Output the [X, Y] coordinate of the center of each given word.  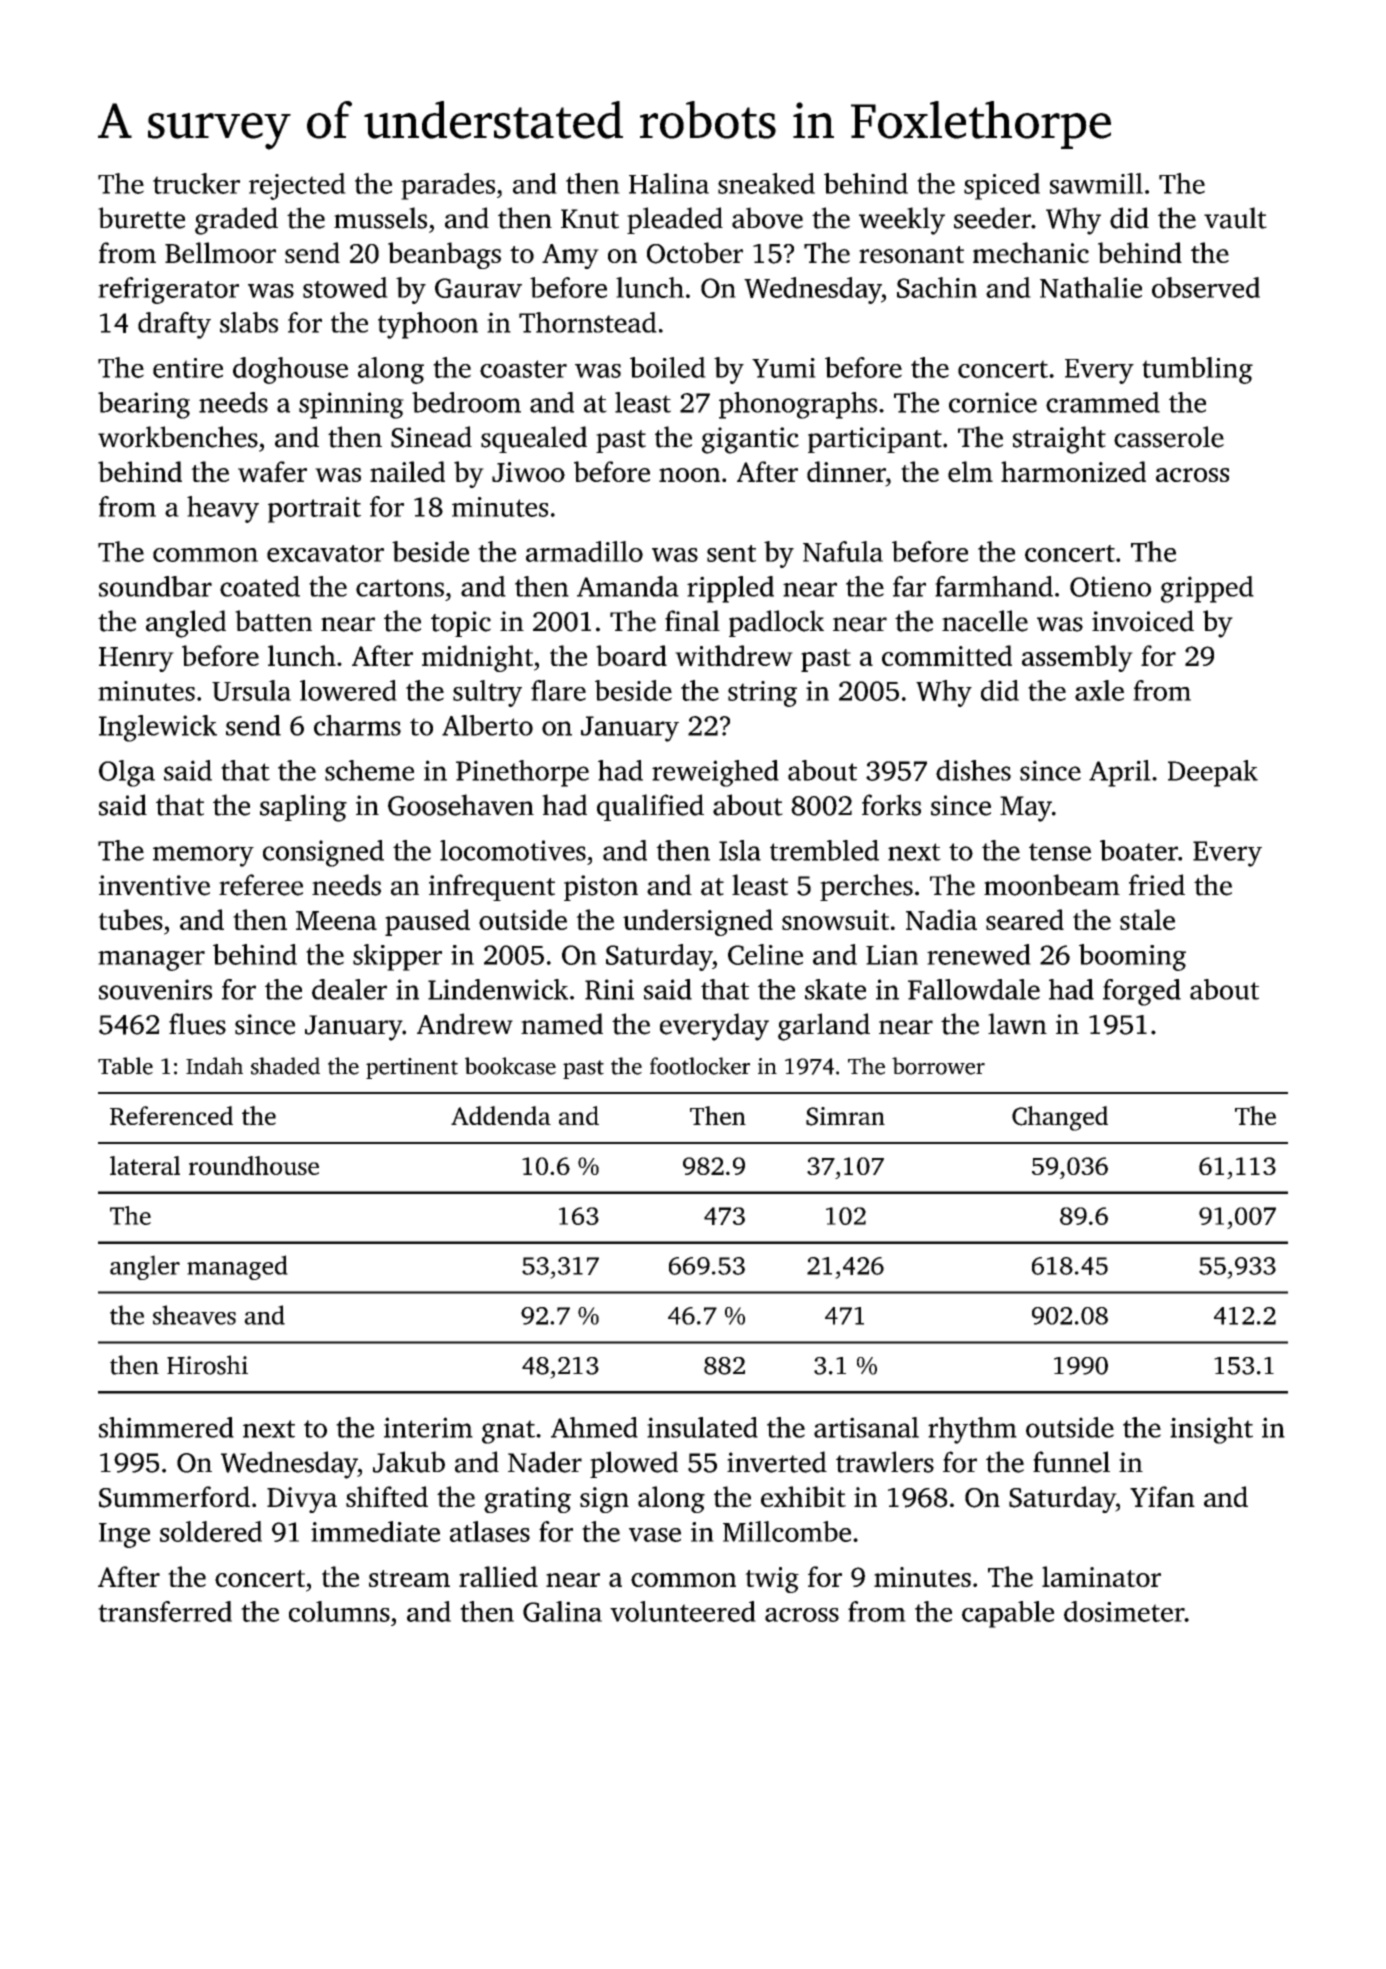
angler [145, 1267]
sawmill [1096, 183]
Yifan [1162, 1496]
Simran [845, 1116]
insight [1211, 1430]
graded [236, 221]
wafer [272, 471]
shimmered [166, 1427]
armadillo [584, 551]
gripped [1207, 589]
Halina [669, 183]
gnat [508, 1432]
